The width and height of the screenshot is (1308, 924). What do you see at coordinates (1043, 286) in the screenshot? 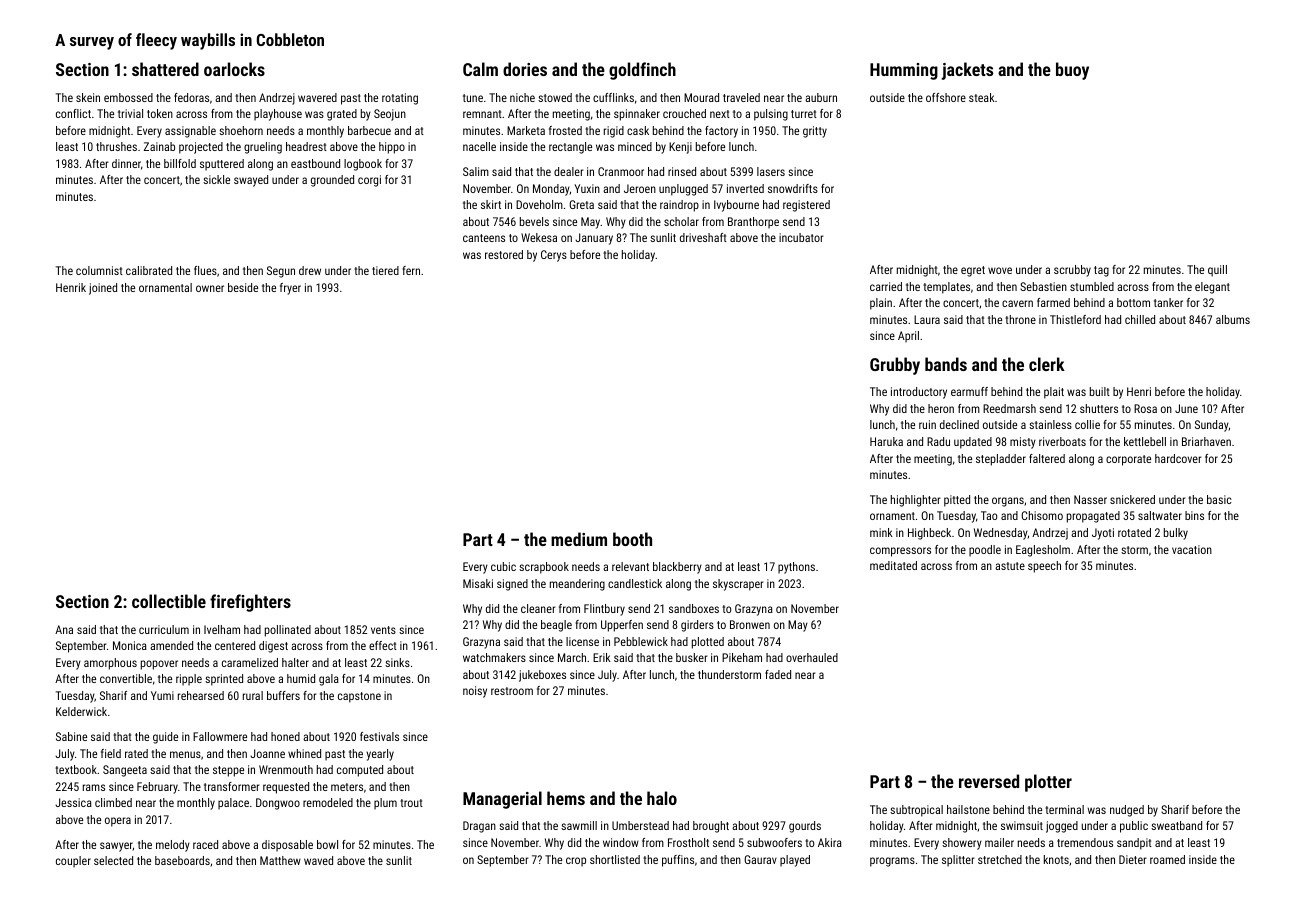
I see `Sebastien` at bounding box center [1043, 286].
